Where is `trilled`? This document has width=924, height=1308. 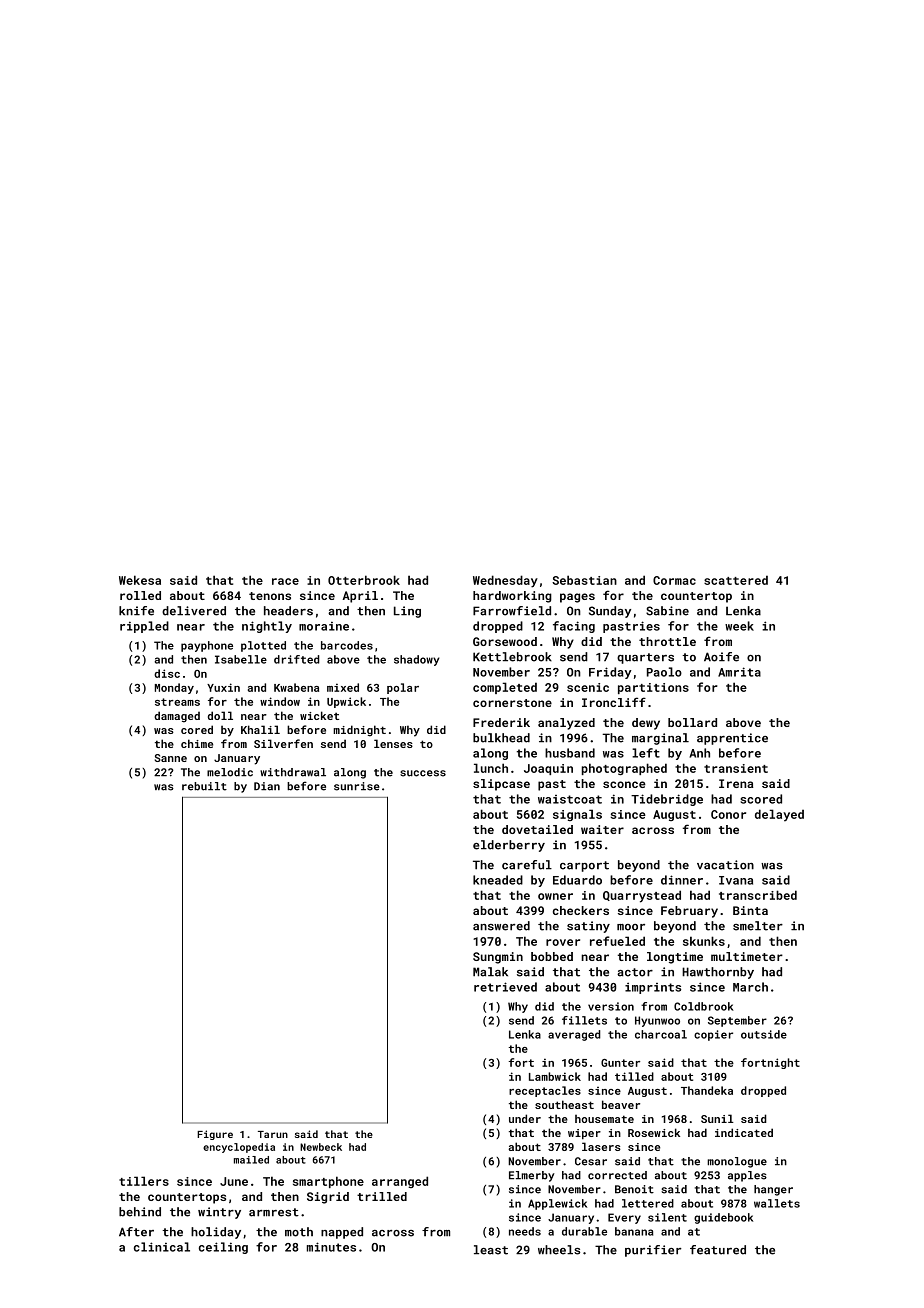
trilled is located at coordinates (382, 1196).
